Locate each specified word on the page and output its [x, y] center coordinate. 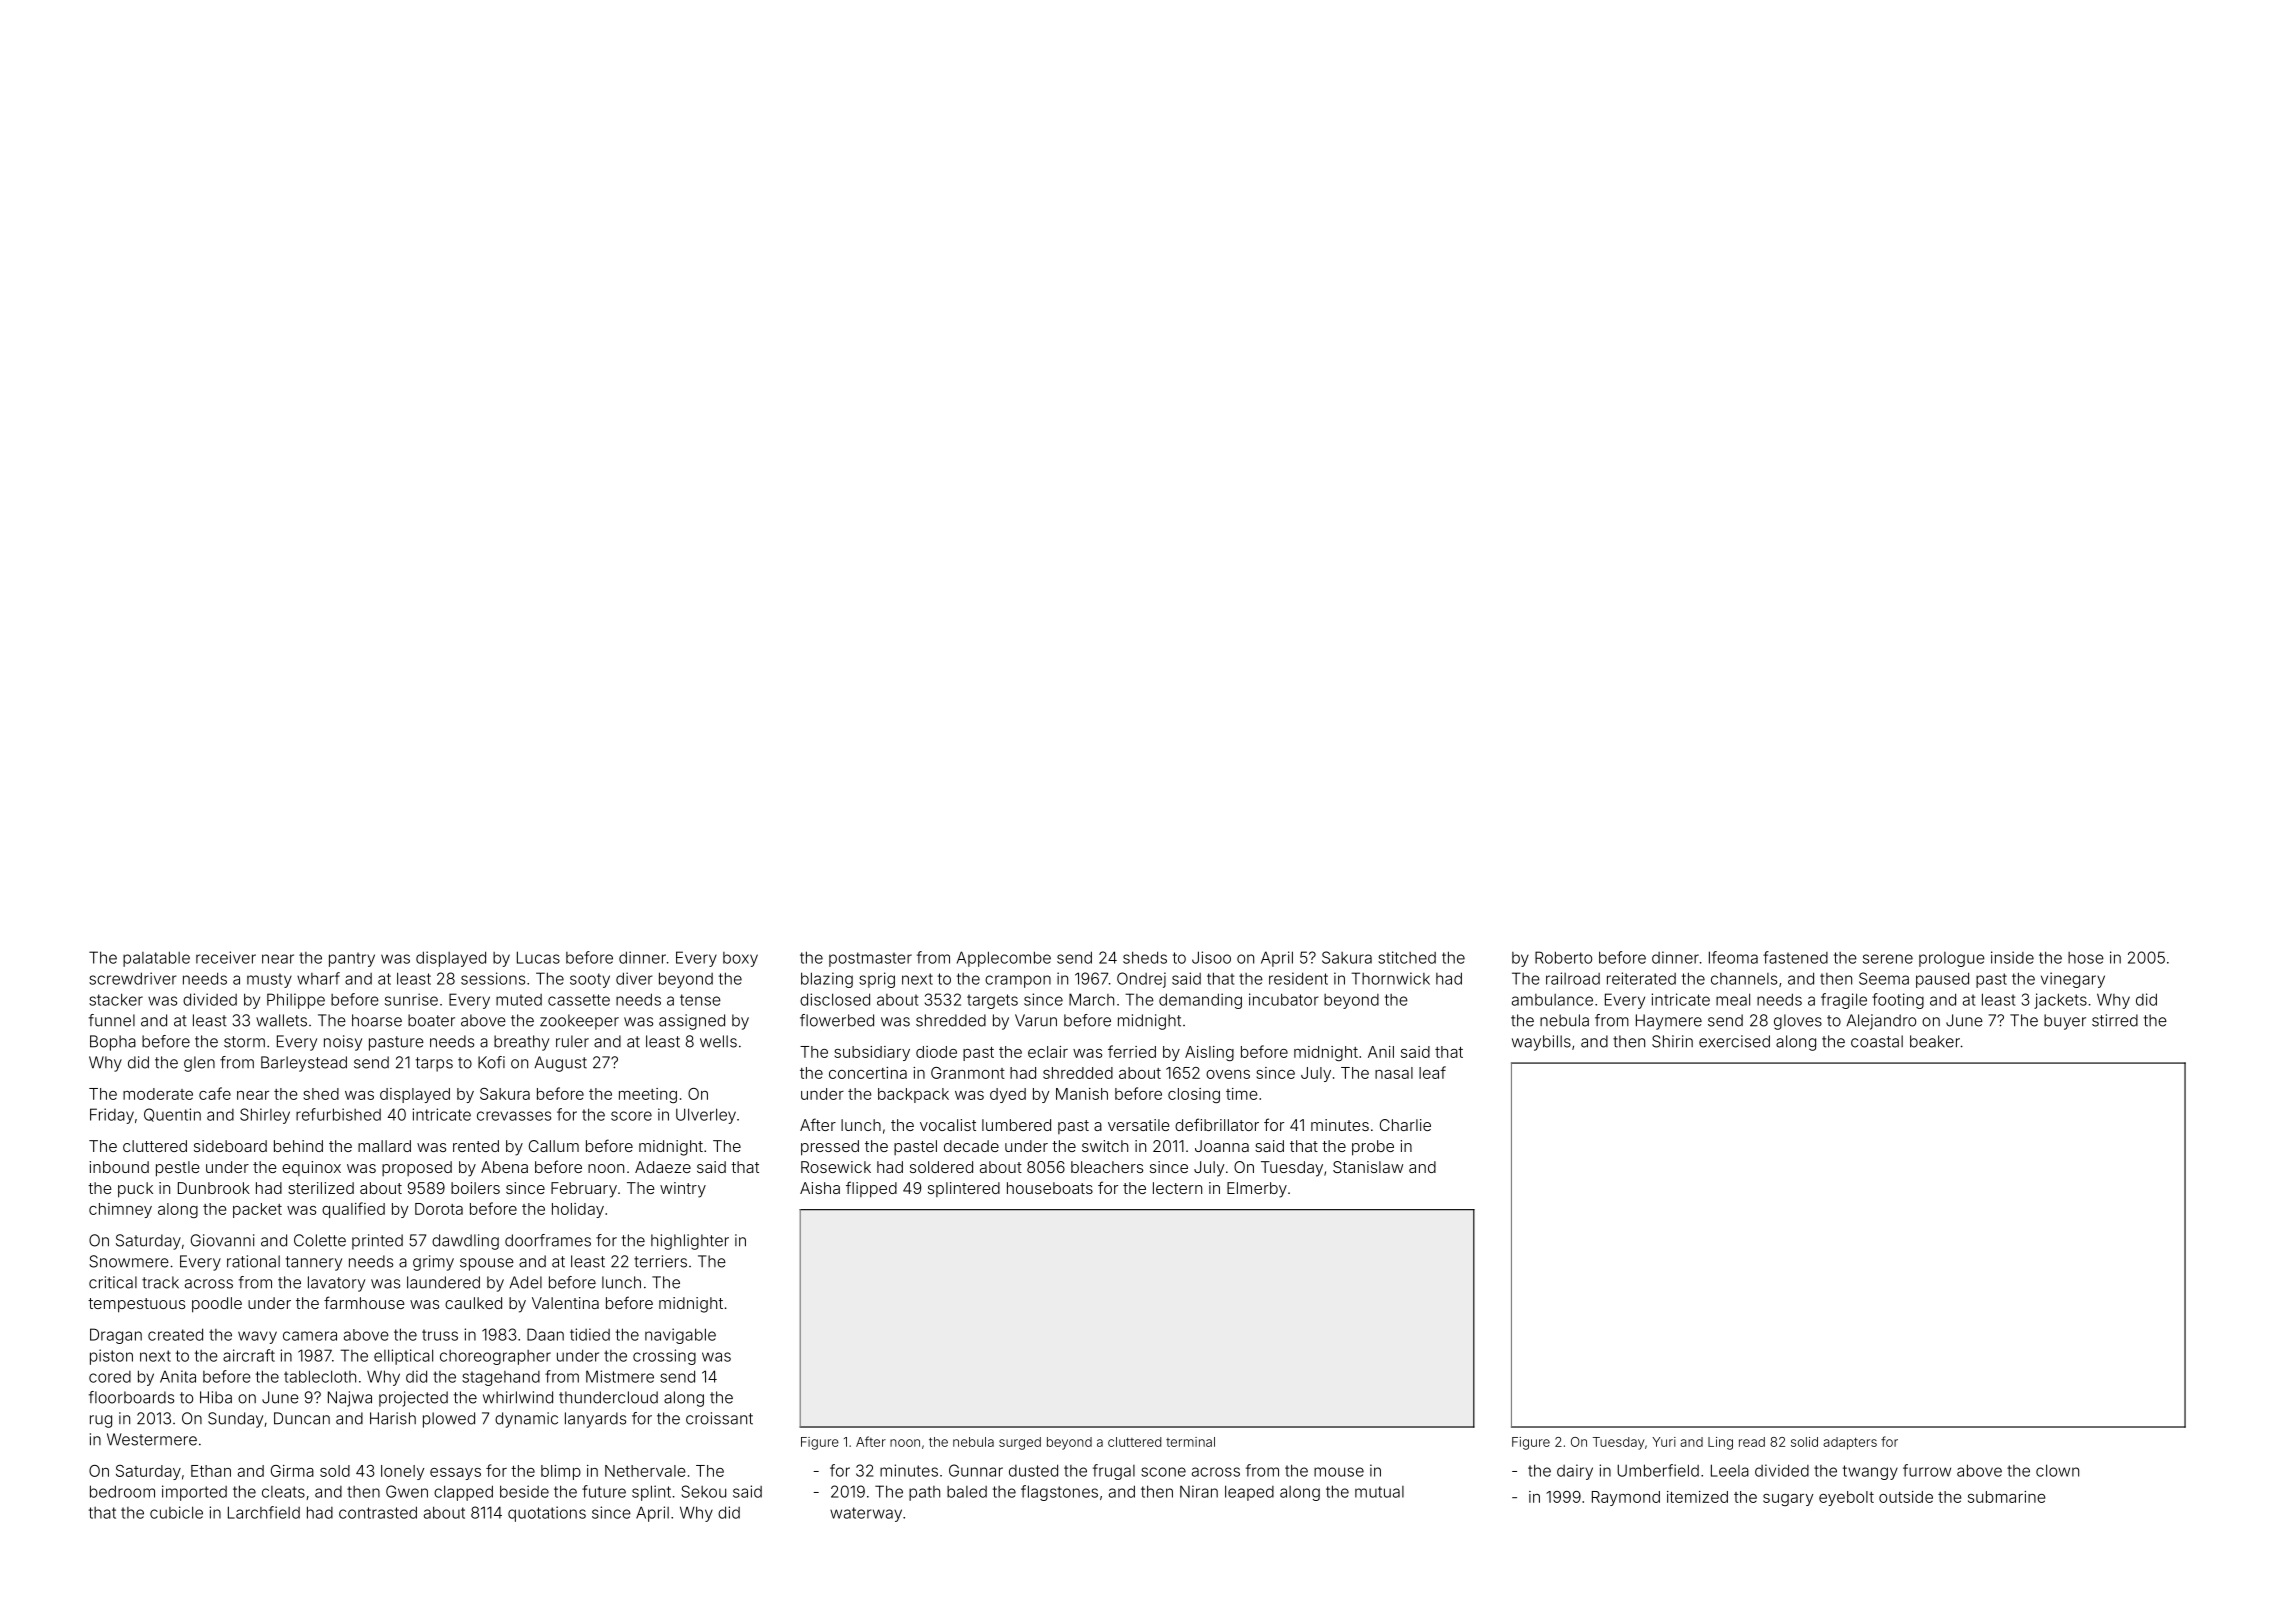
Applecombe [1004, 959]
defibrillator [1217, 1124]
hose [2086, 958]
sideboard [230, 1146]
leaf [1432, 1072]
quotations [547, 1514]
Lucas [538, 957]
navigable [680, 1336]
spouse [487, 1264]
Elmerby [1257, 1190]
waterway [866, 1514]
